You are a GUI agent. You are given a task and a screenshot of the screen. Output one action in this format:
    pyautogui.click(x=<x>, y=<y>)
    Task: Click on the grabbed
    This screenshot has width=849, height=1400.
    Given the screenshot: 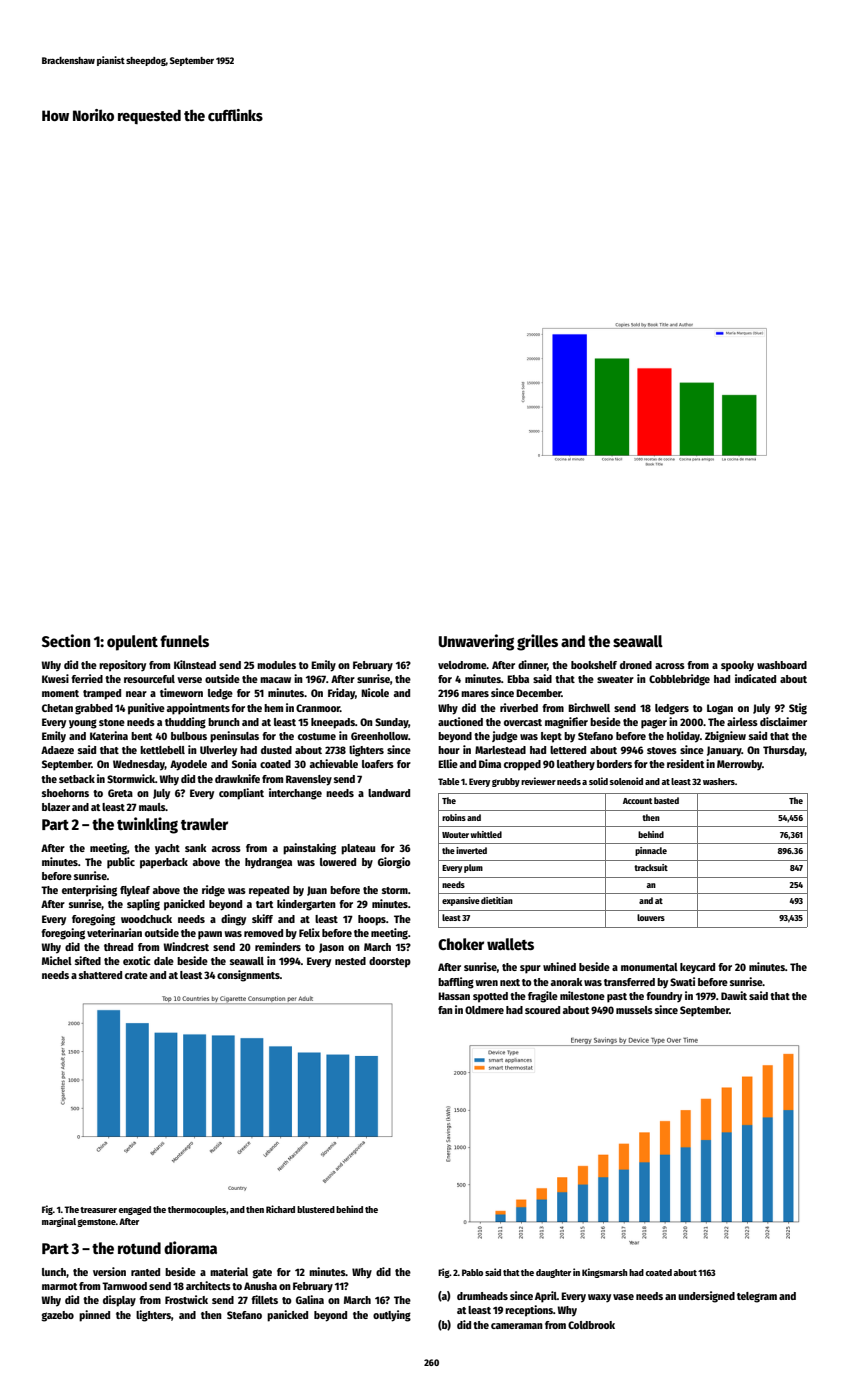 What is the action you would take?
    pyautogui.click(x=94, y=709)
